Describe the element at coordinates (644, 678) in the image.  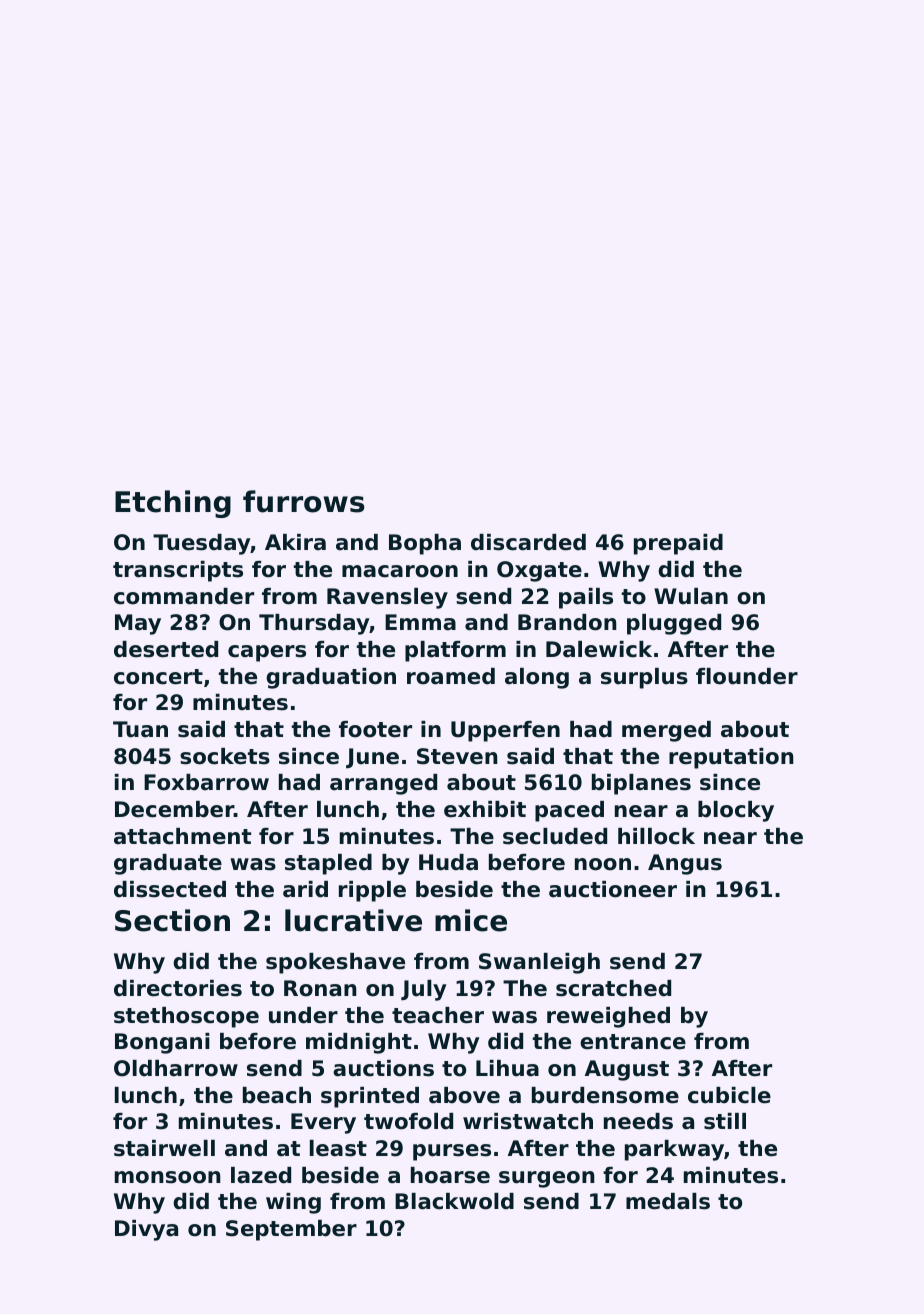
I see `surplus` at that location.
